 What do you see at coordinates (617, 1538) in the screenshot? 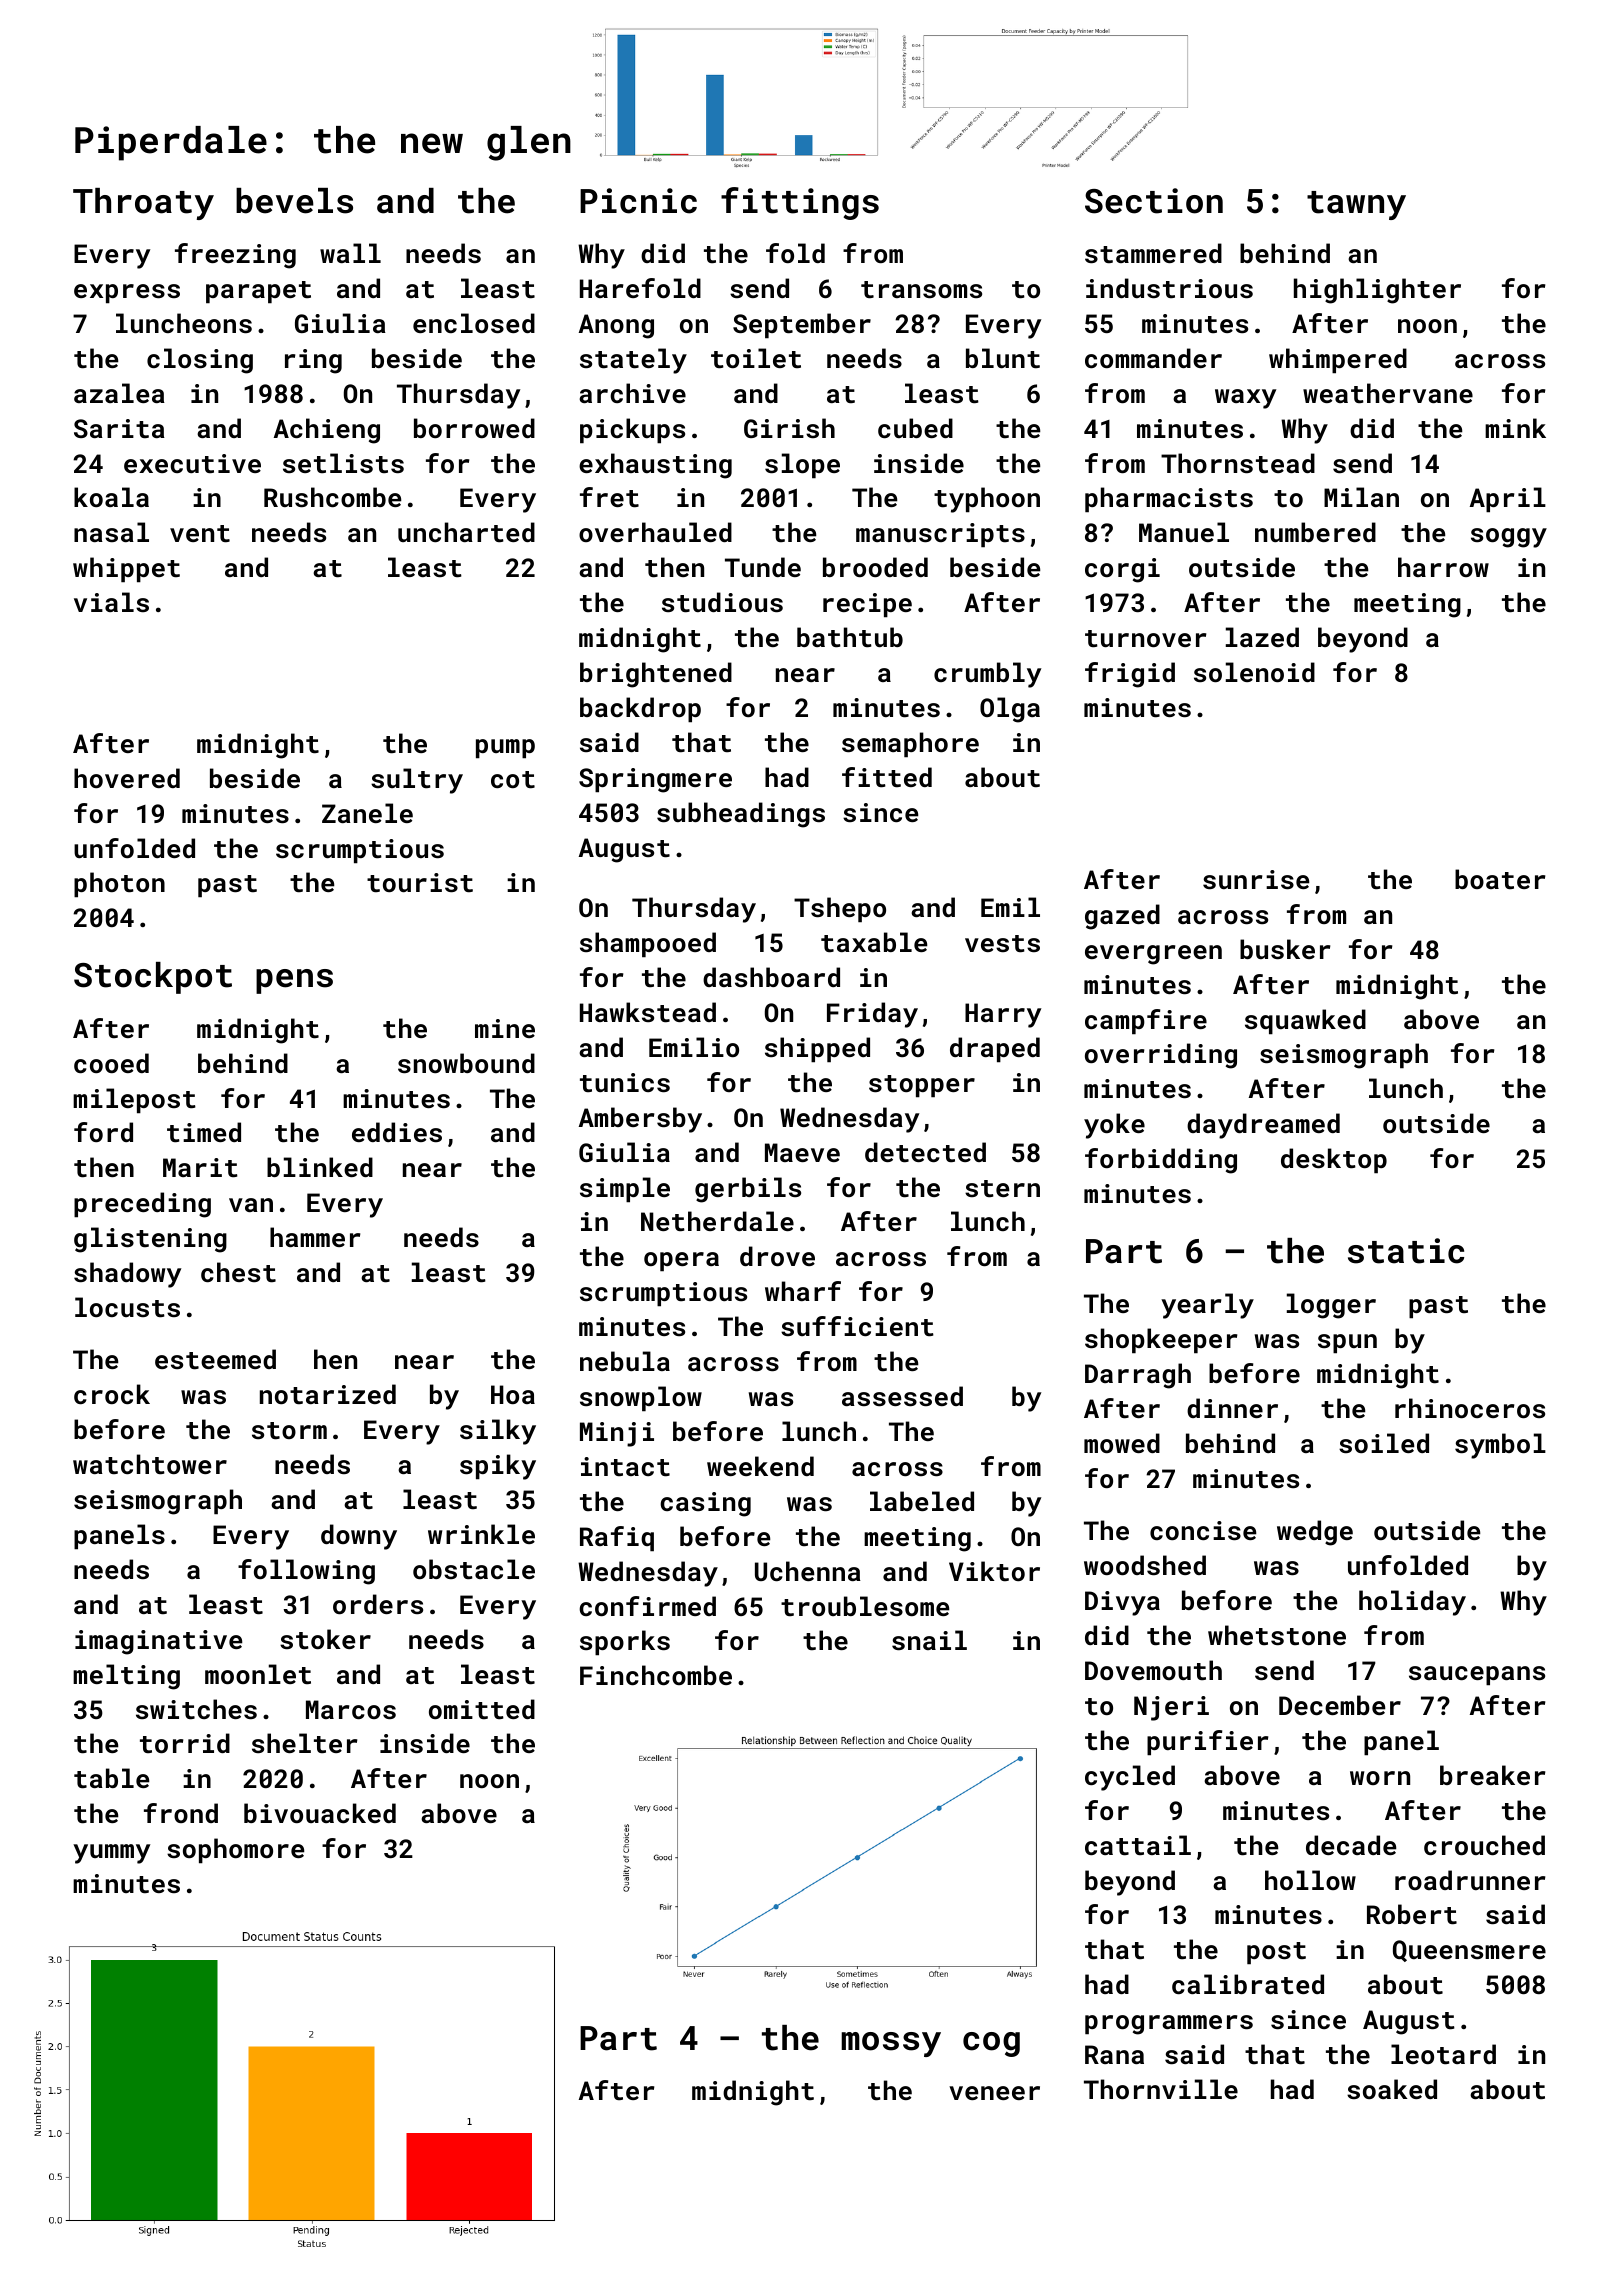
I see `Rafiq` at bounding box center [617, 1538].
